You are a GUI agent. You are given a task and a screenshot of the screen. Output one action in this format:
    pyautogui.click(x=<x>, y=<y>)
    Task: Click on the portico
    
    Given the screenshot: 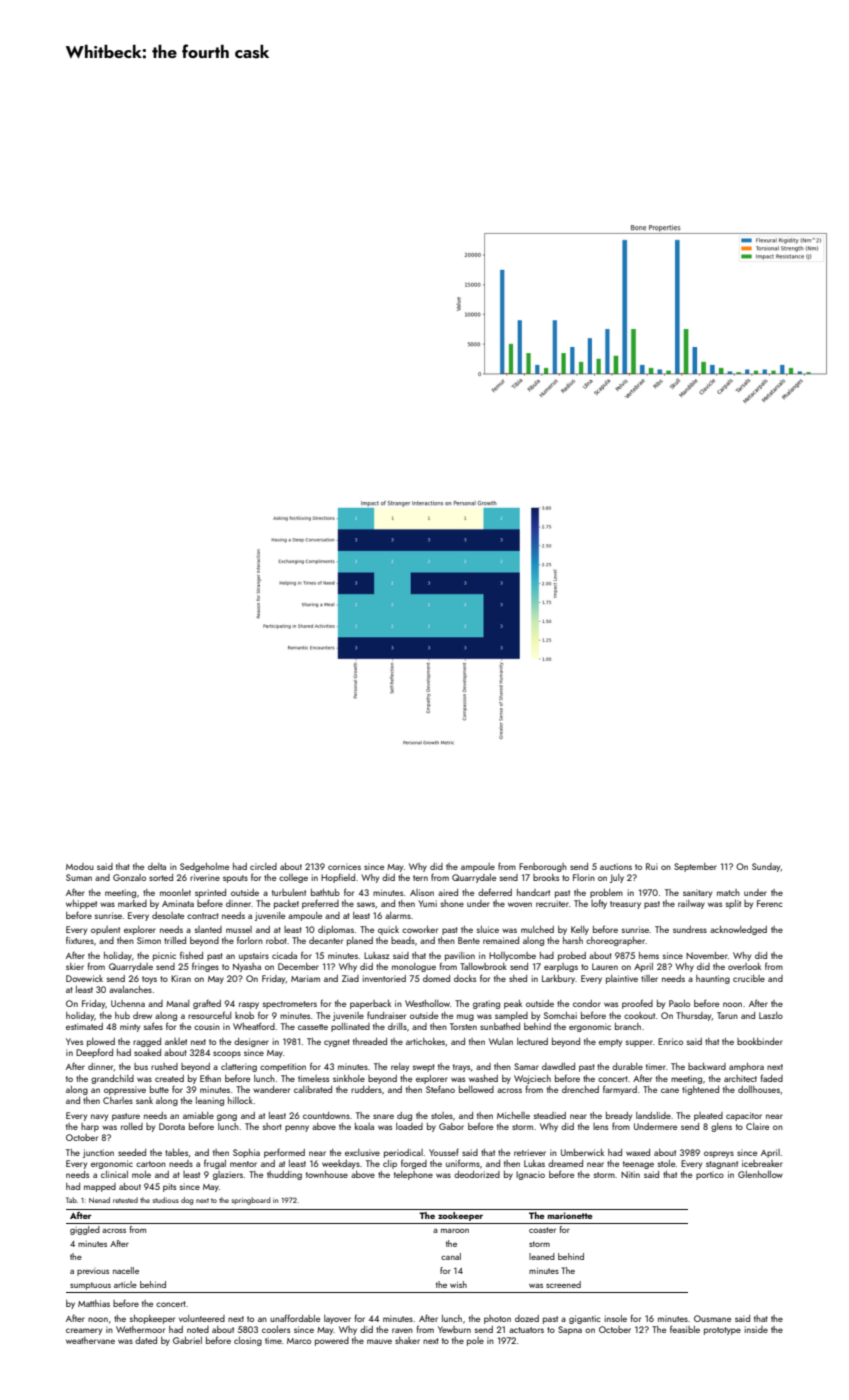 What is the action you would take?
    pyautogui.click(x=710, y=1175)
